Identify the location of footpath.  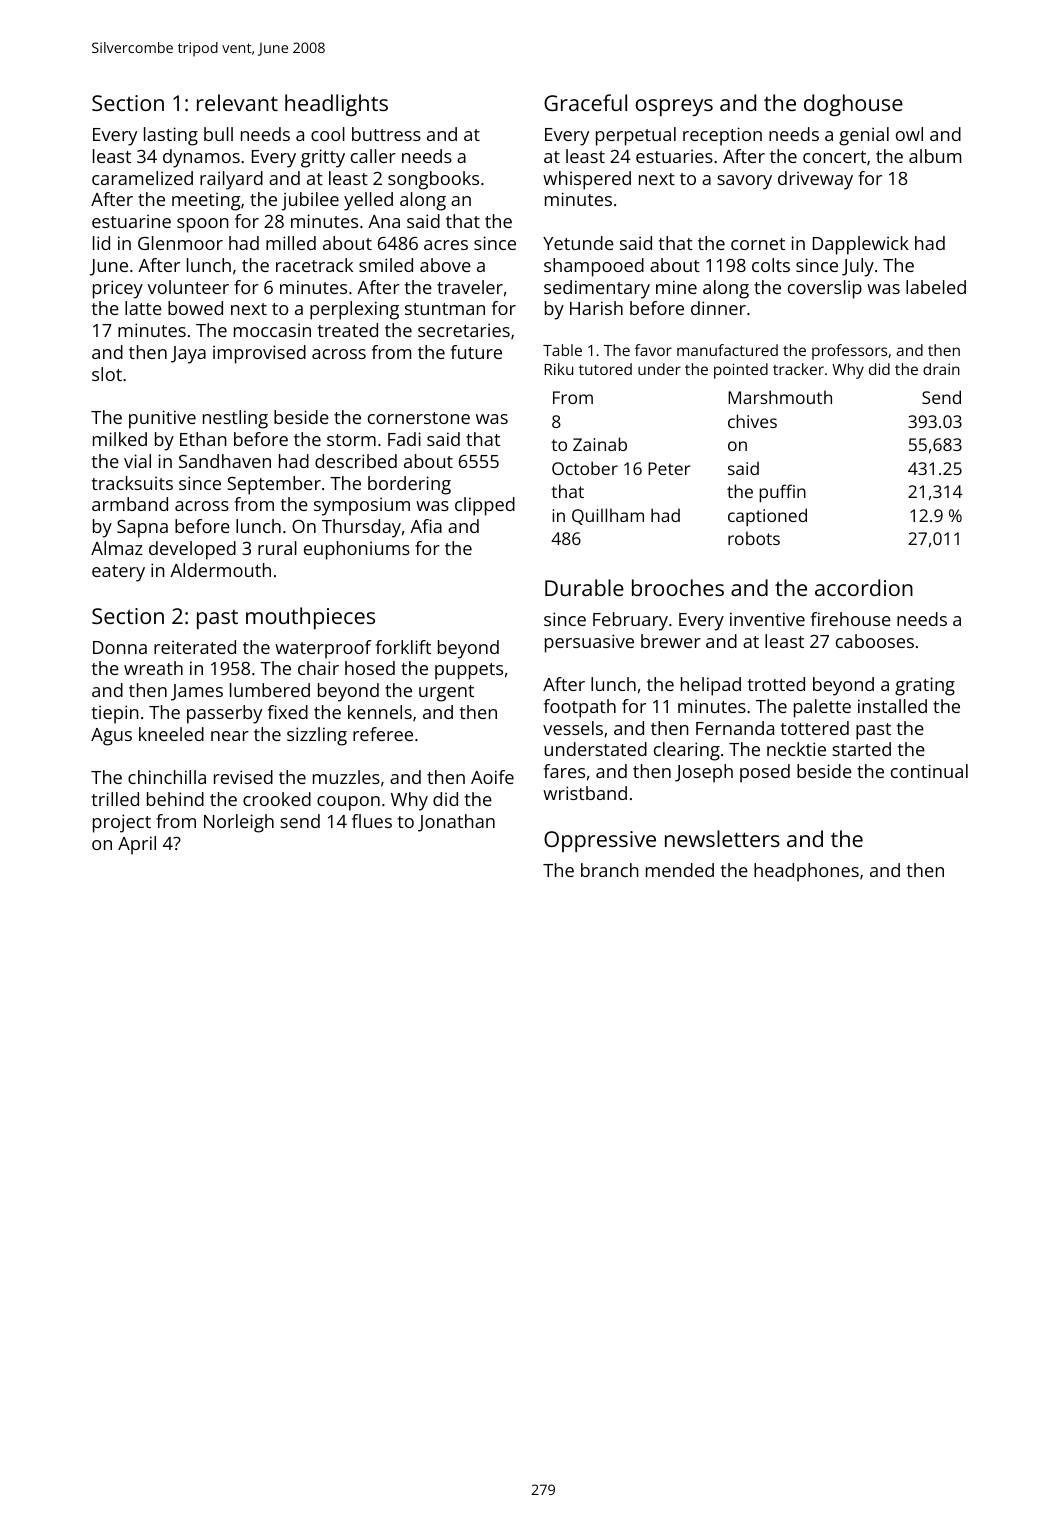
(580, 708).
